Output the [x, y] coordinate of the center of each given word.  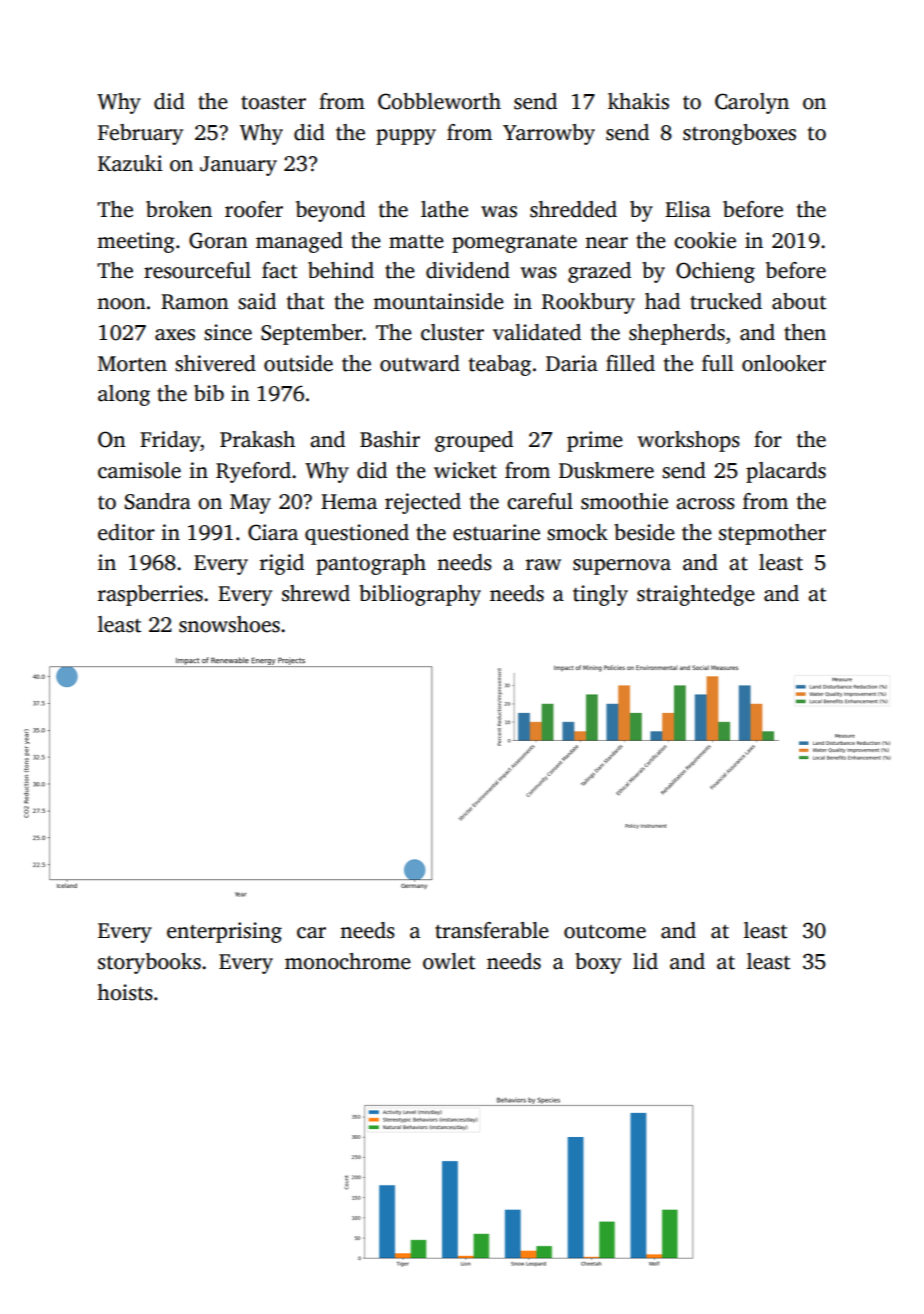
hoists [125, 992]
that [305, 301]
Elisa [688, 209]
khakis [638, 101]
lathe [444, 209]
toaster [273, 103]
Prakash [257, 439]
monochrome [348, 961]
